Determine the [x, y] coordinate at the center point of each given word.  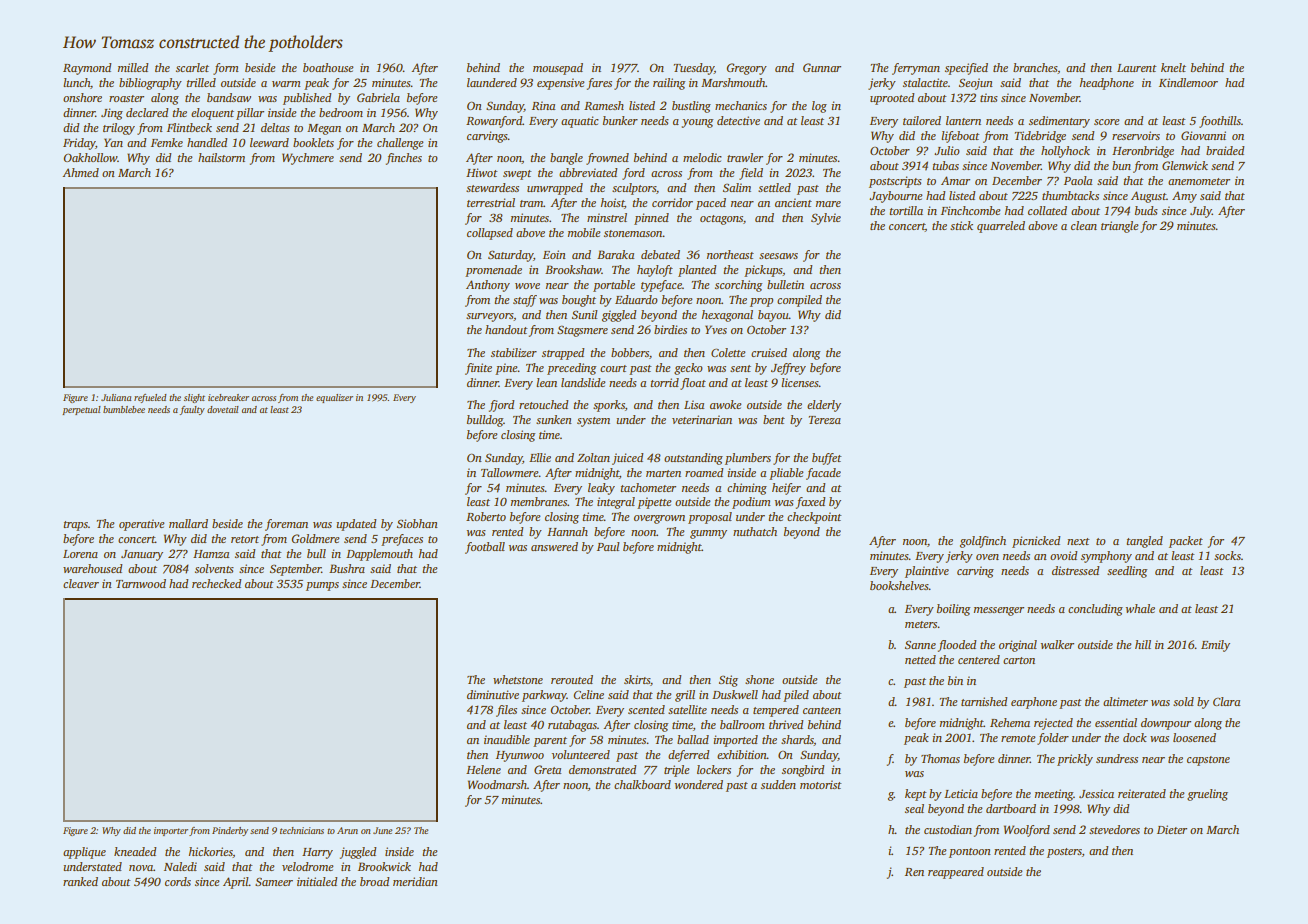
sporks [609, 406]
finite [478, 369]
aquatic [580, 122]
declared [147, 112]
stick [961, 225]
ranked [80, 881]
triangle [1119, 227]
